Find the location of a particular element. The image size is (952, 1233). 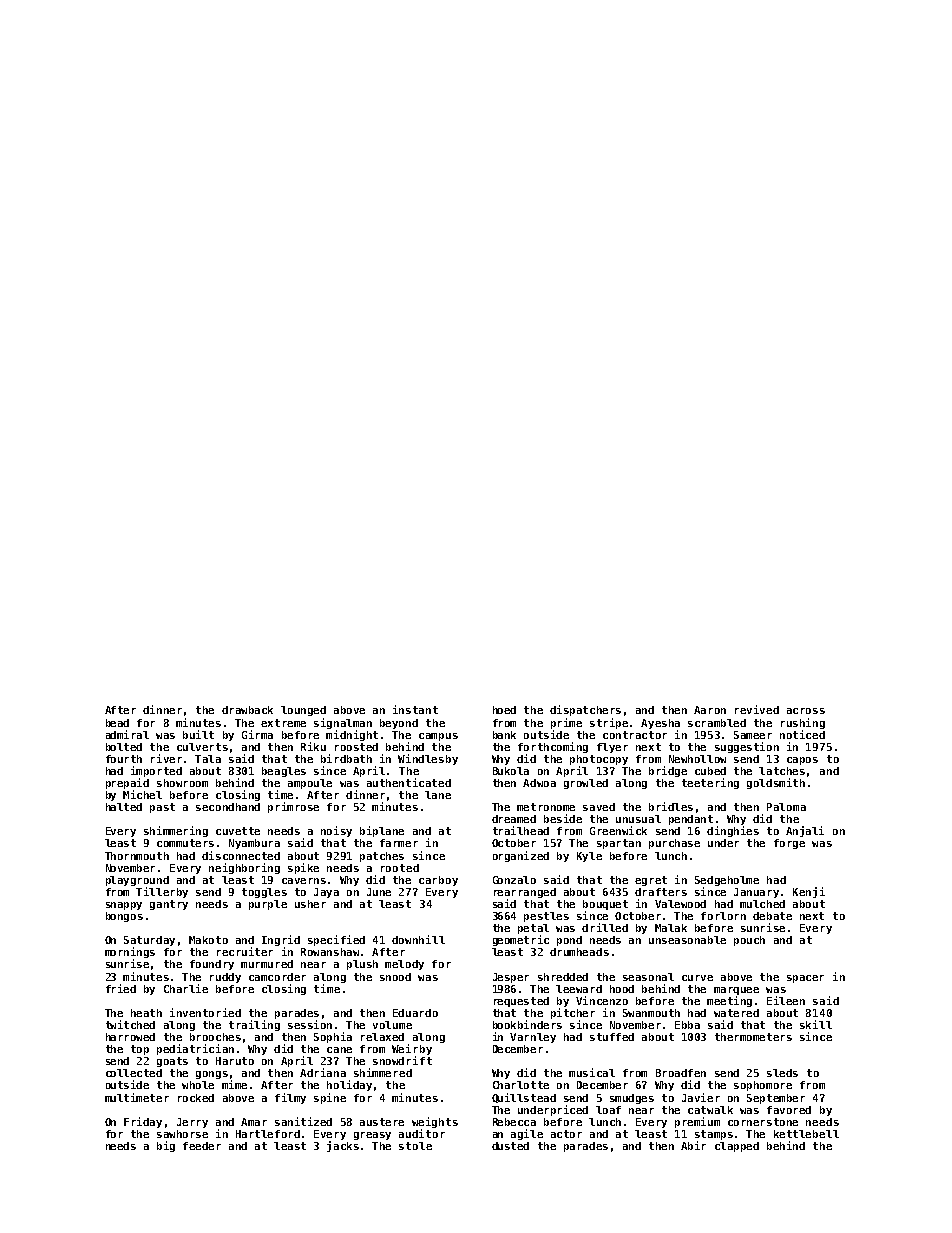

Aaron is located at coordinates (710, 710).
